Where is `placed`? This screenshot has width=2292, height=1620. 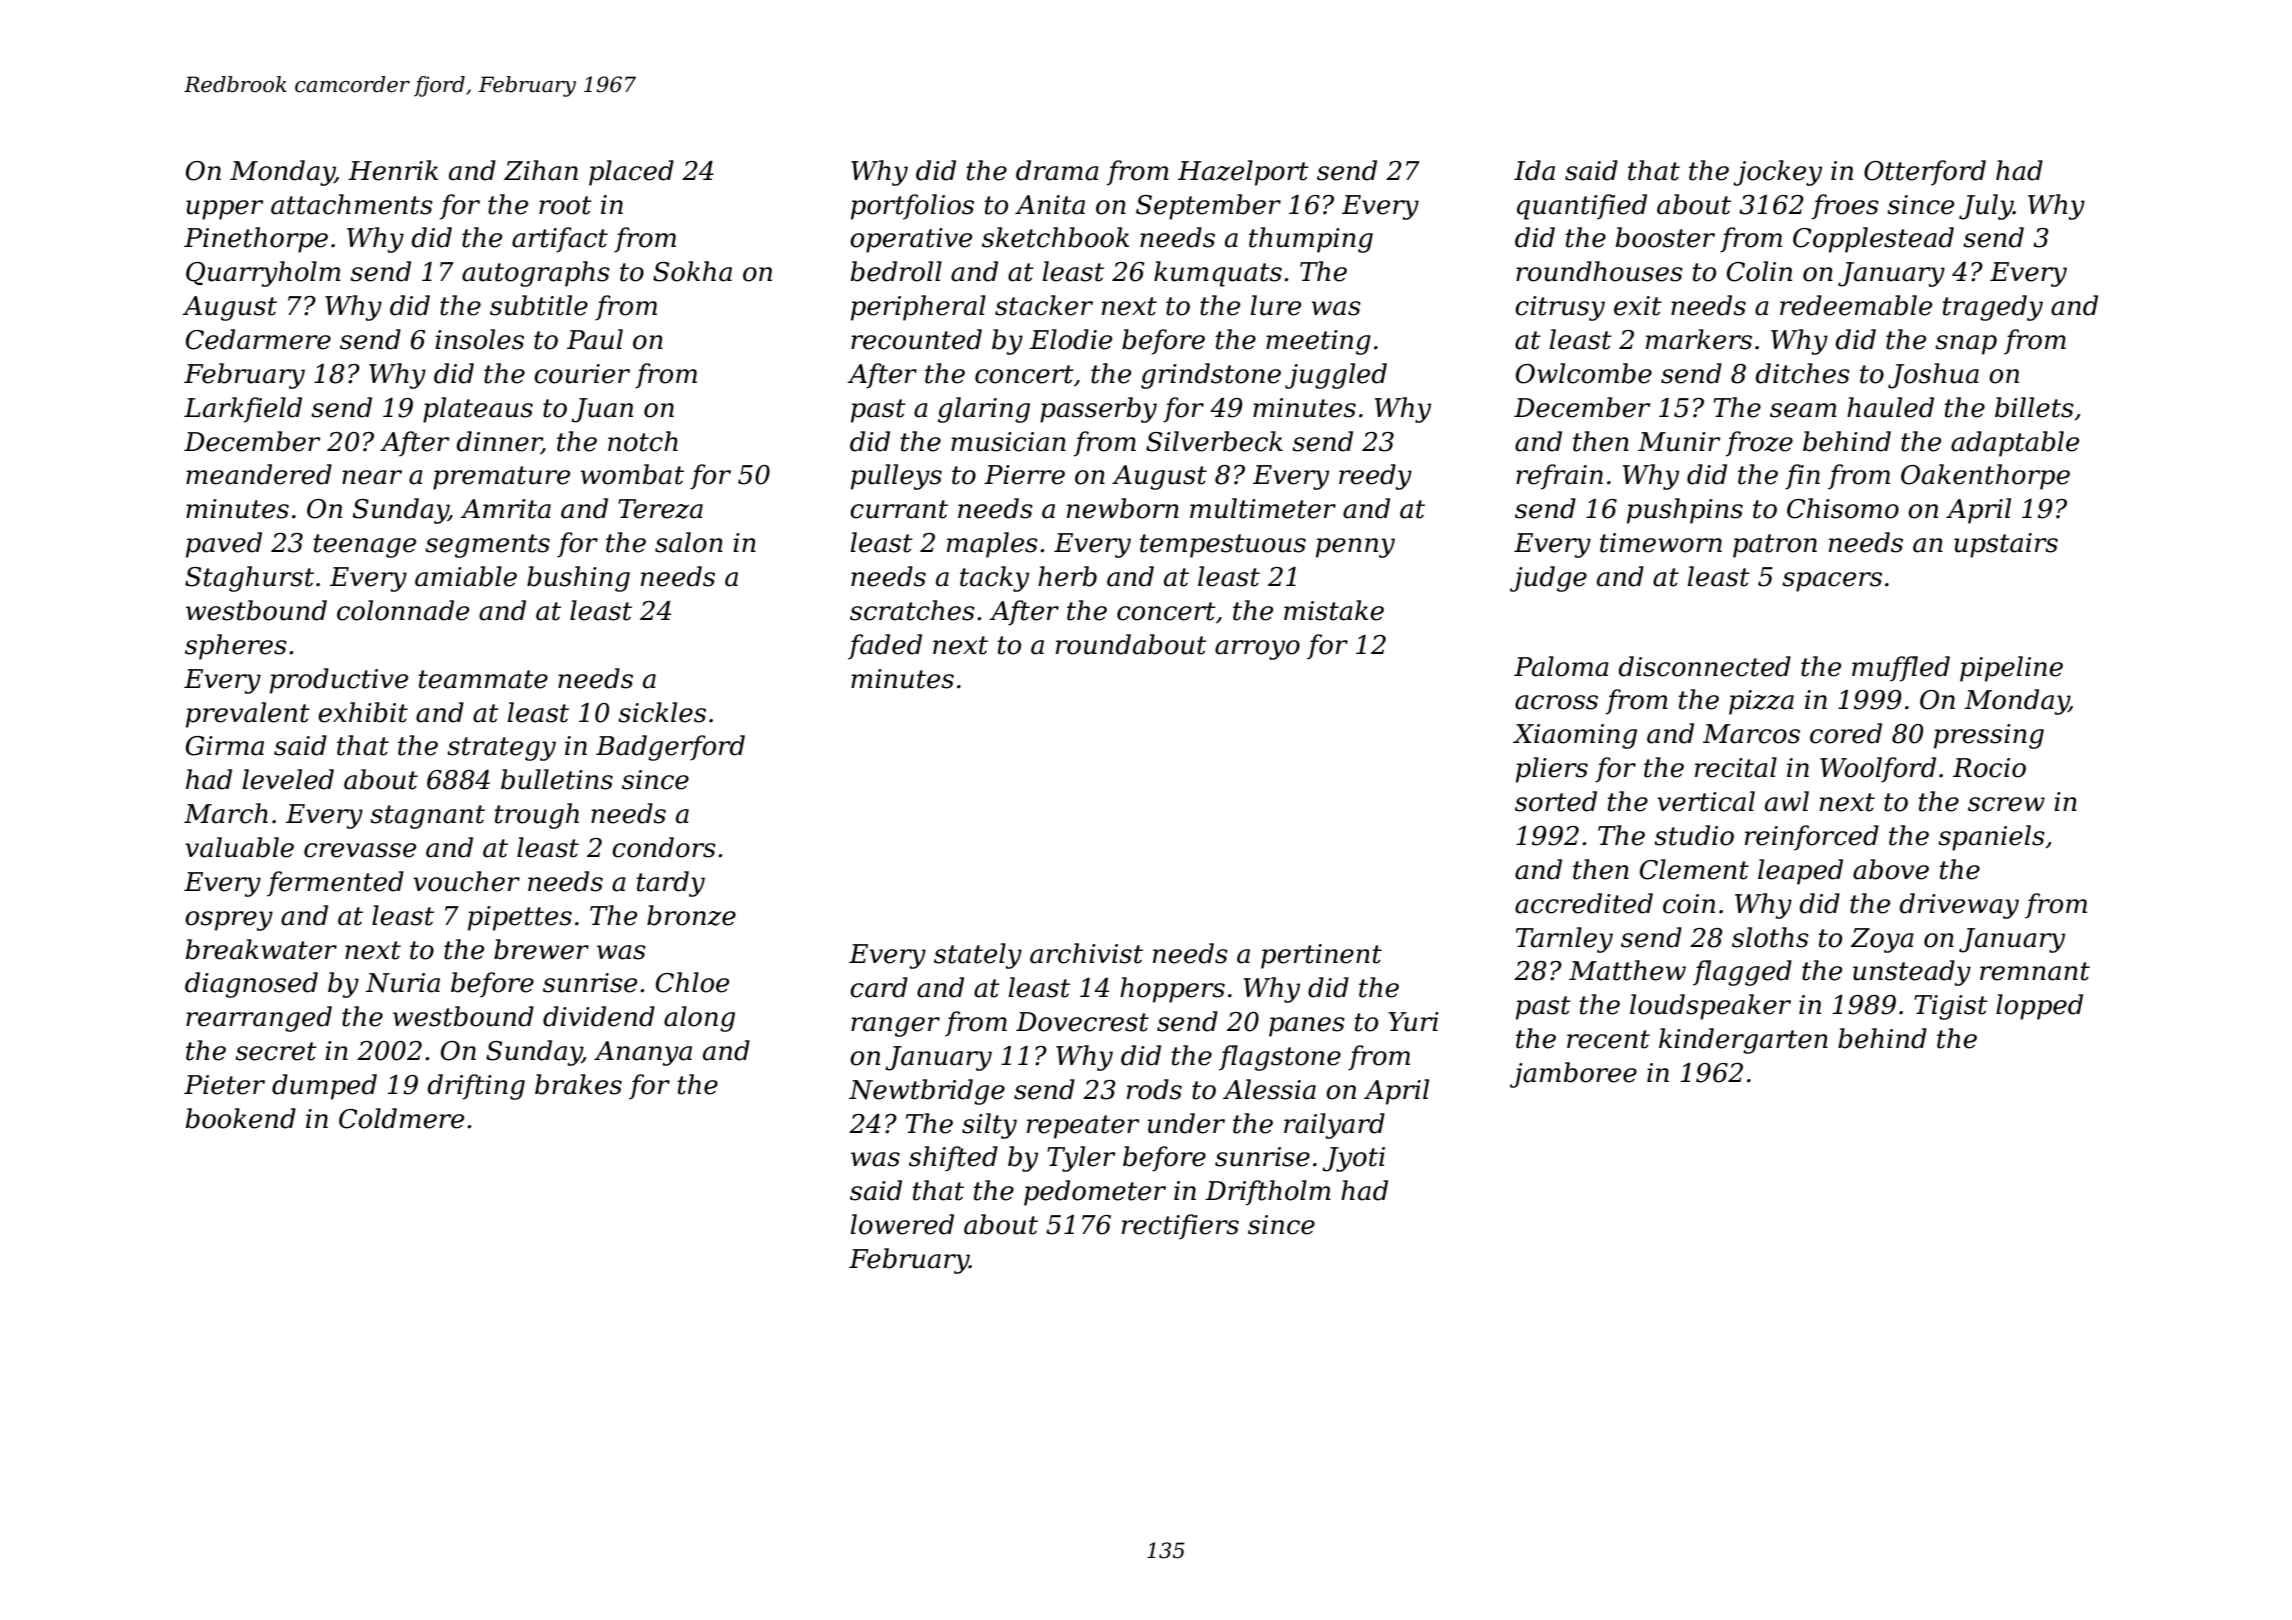
placed is located at coordinates (631, 173).
